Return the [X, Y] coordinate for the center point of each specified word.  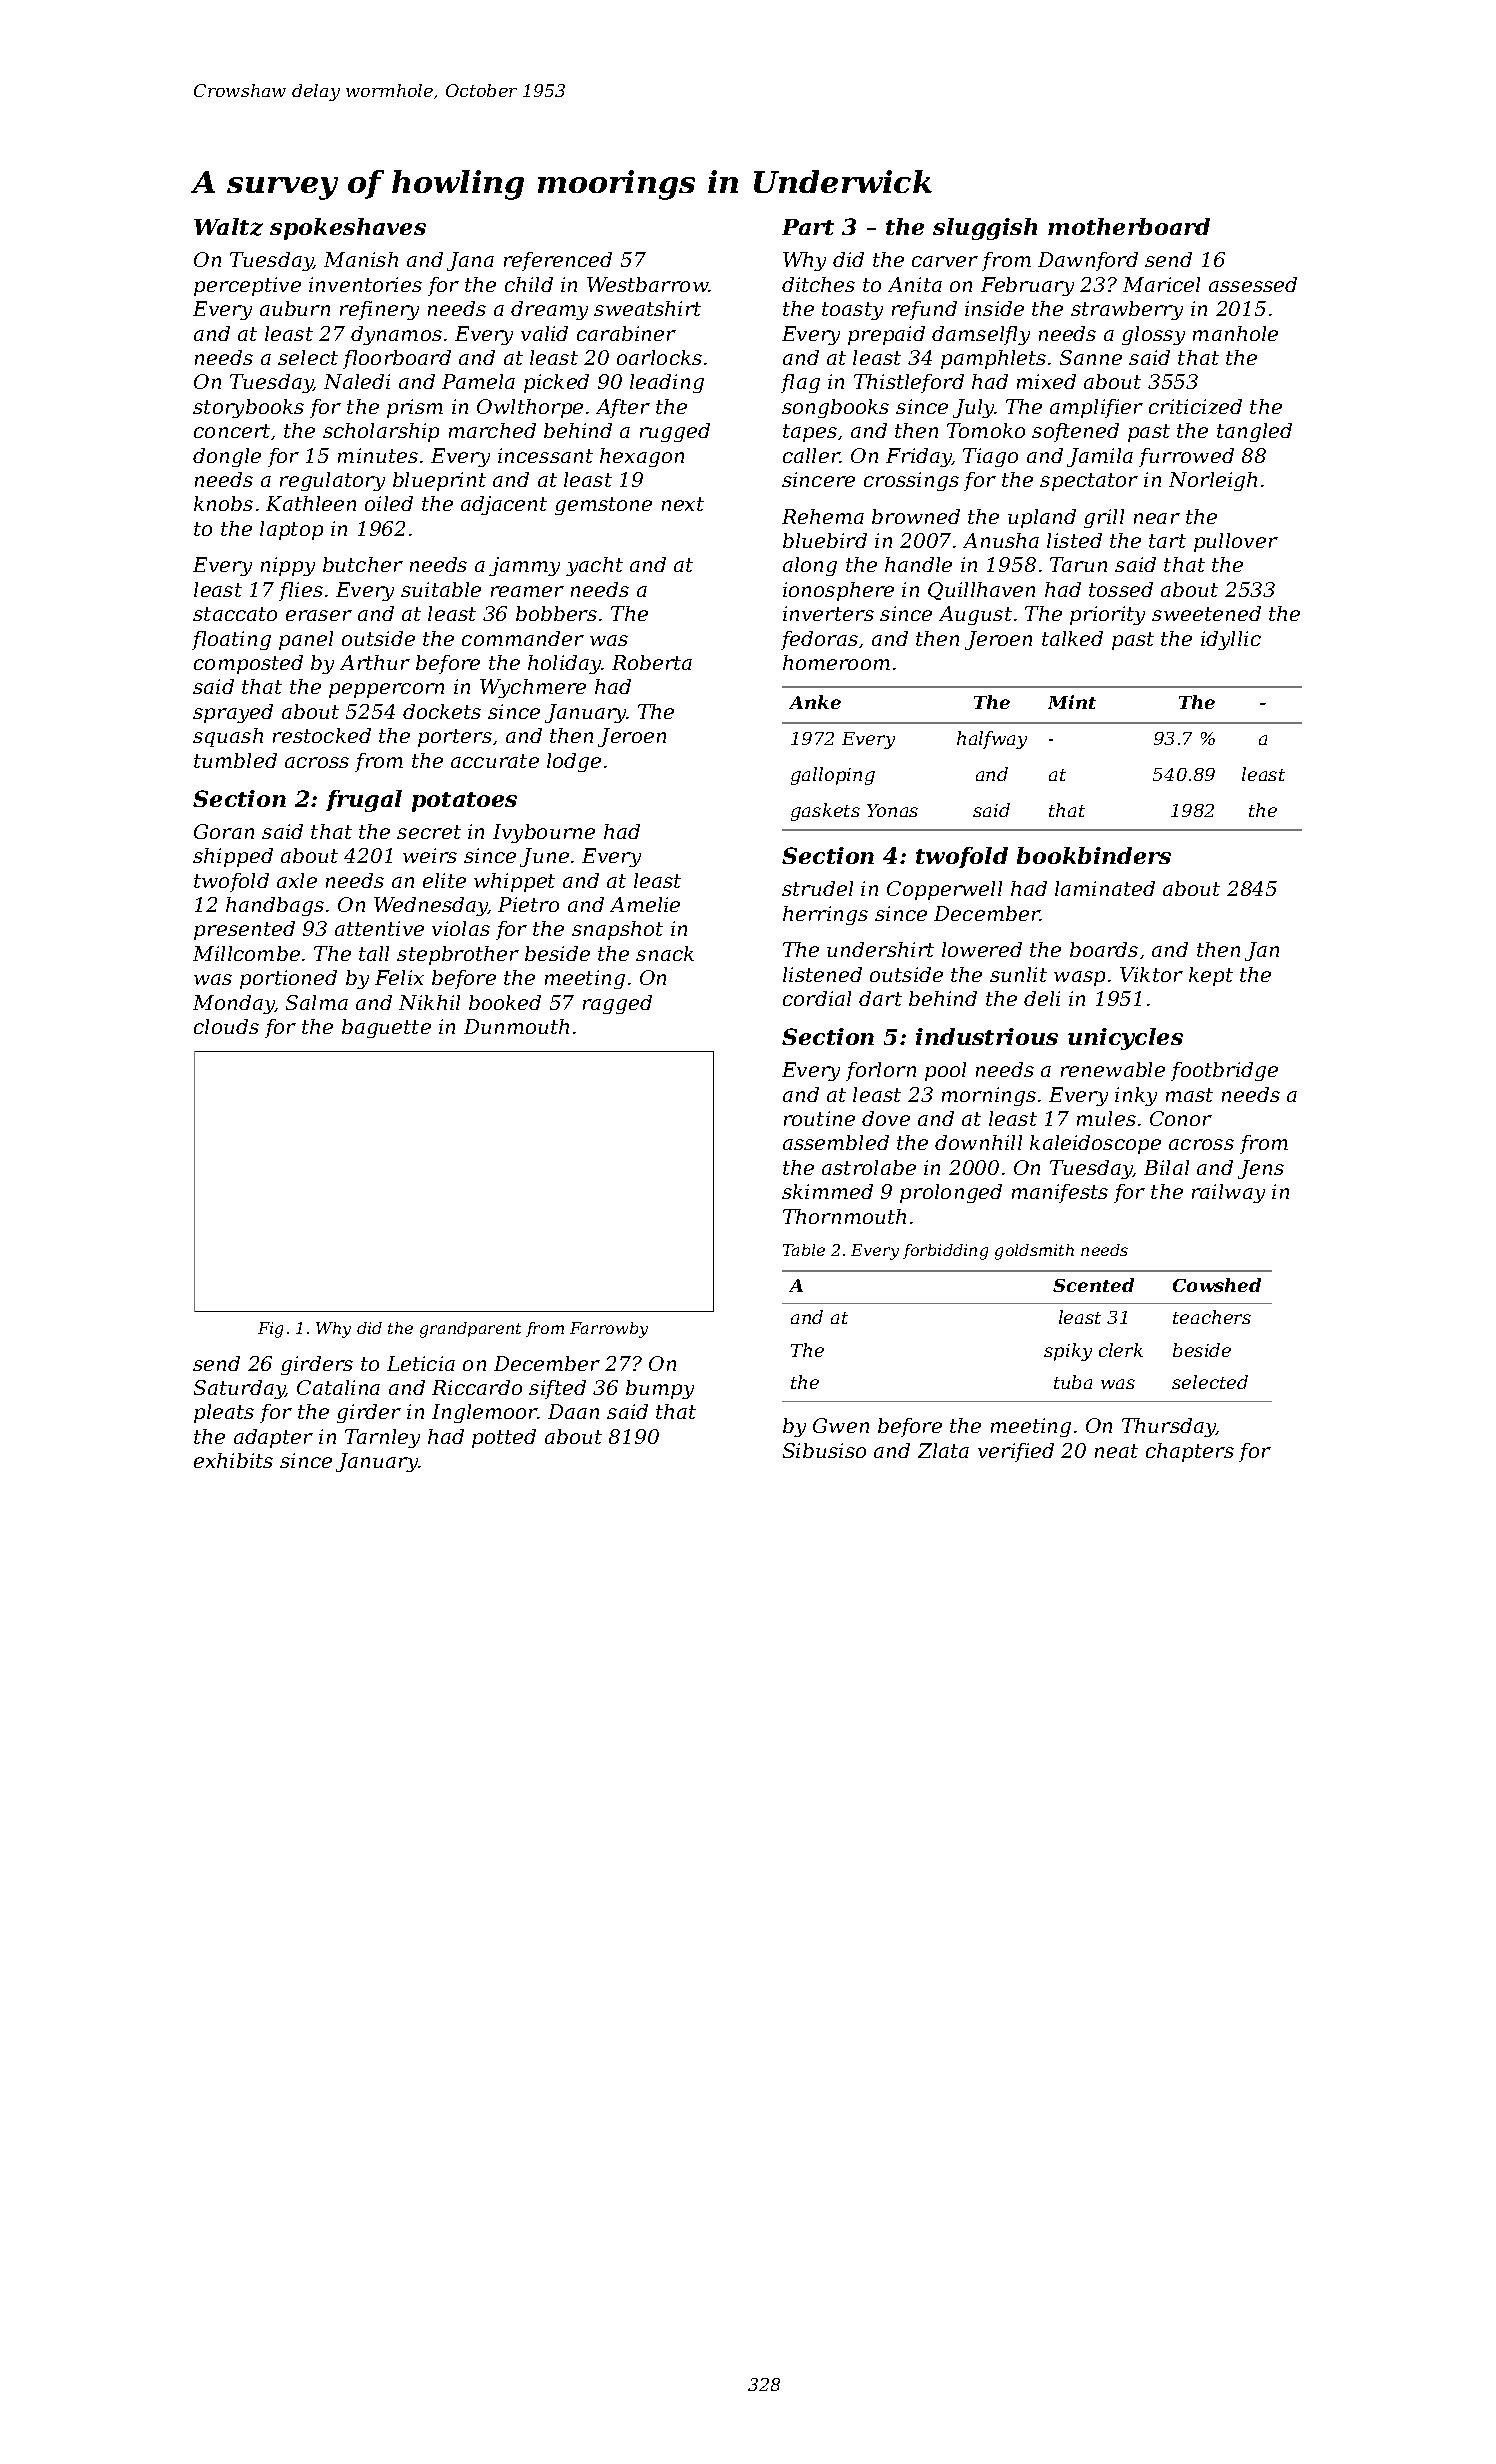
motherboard [1129, 226]
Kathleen [311, 503]
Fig [270, 1330]
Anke [815, 702]
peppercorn [386, 690]
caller [811, 455]
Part [808, 227]
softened [1075, 432]
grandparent [470, 1330]
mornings [989, 1096]
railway [1228, 1193]
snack [665, 953]
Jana [470, 261]
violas [461, 928]
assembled [836, 1142]
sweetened [1206, 613]
